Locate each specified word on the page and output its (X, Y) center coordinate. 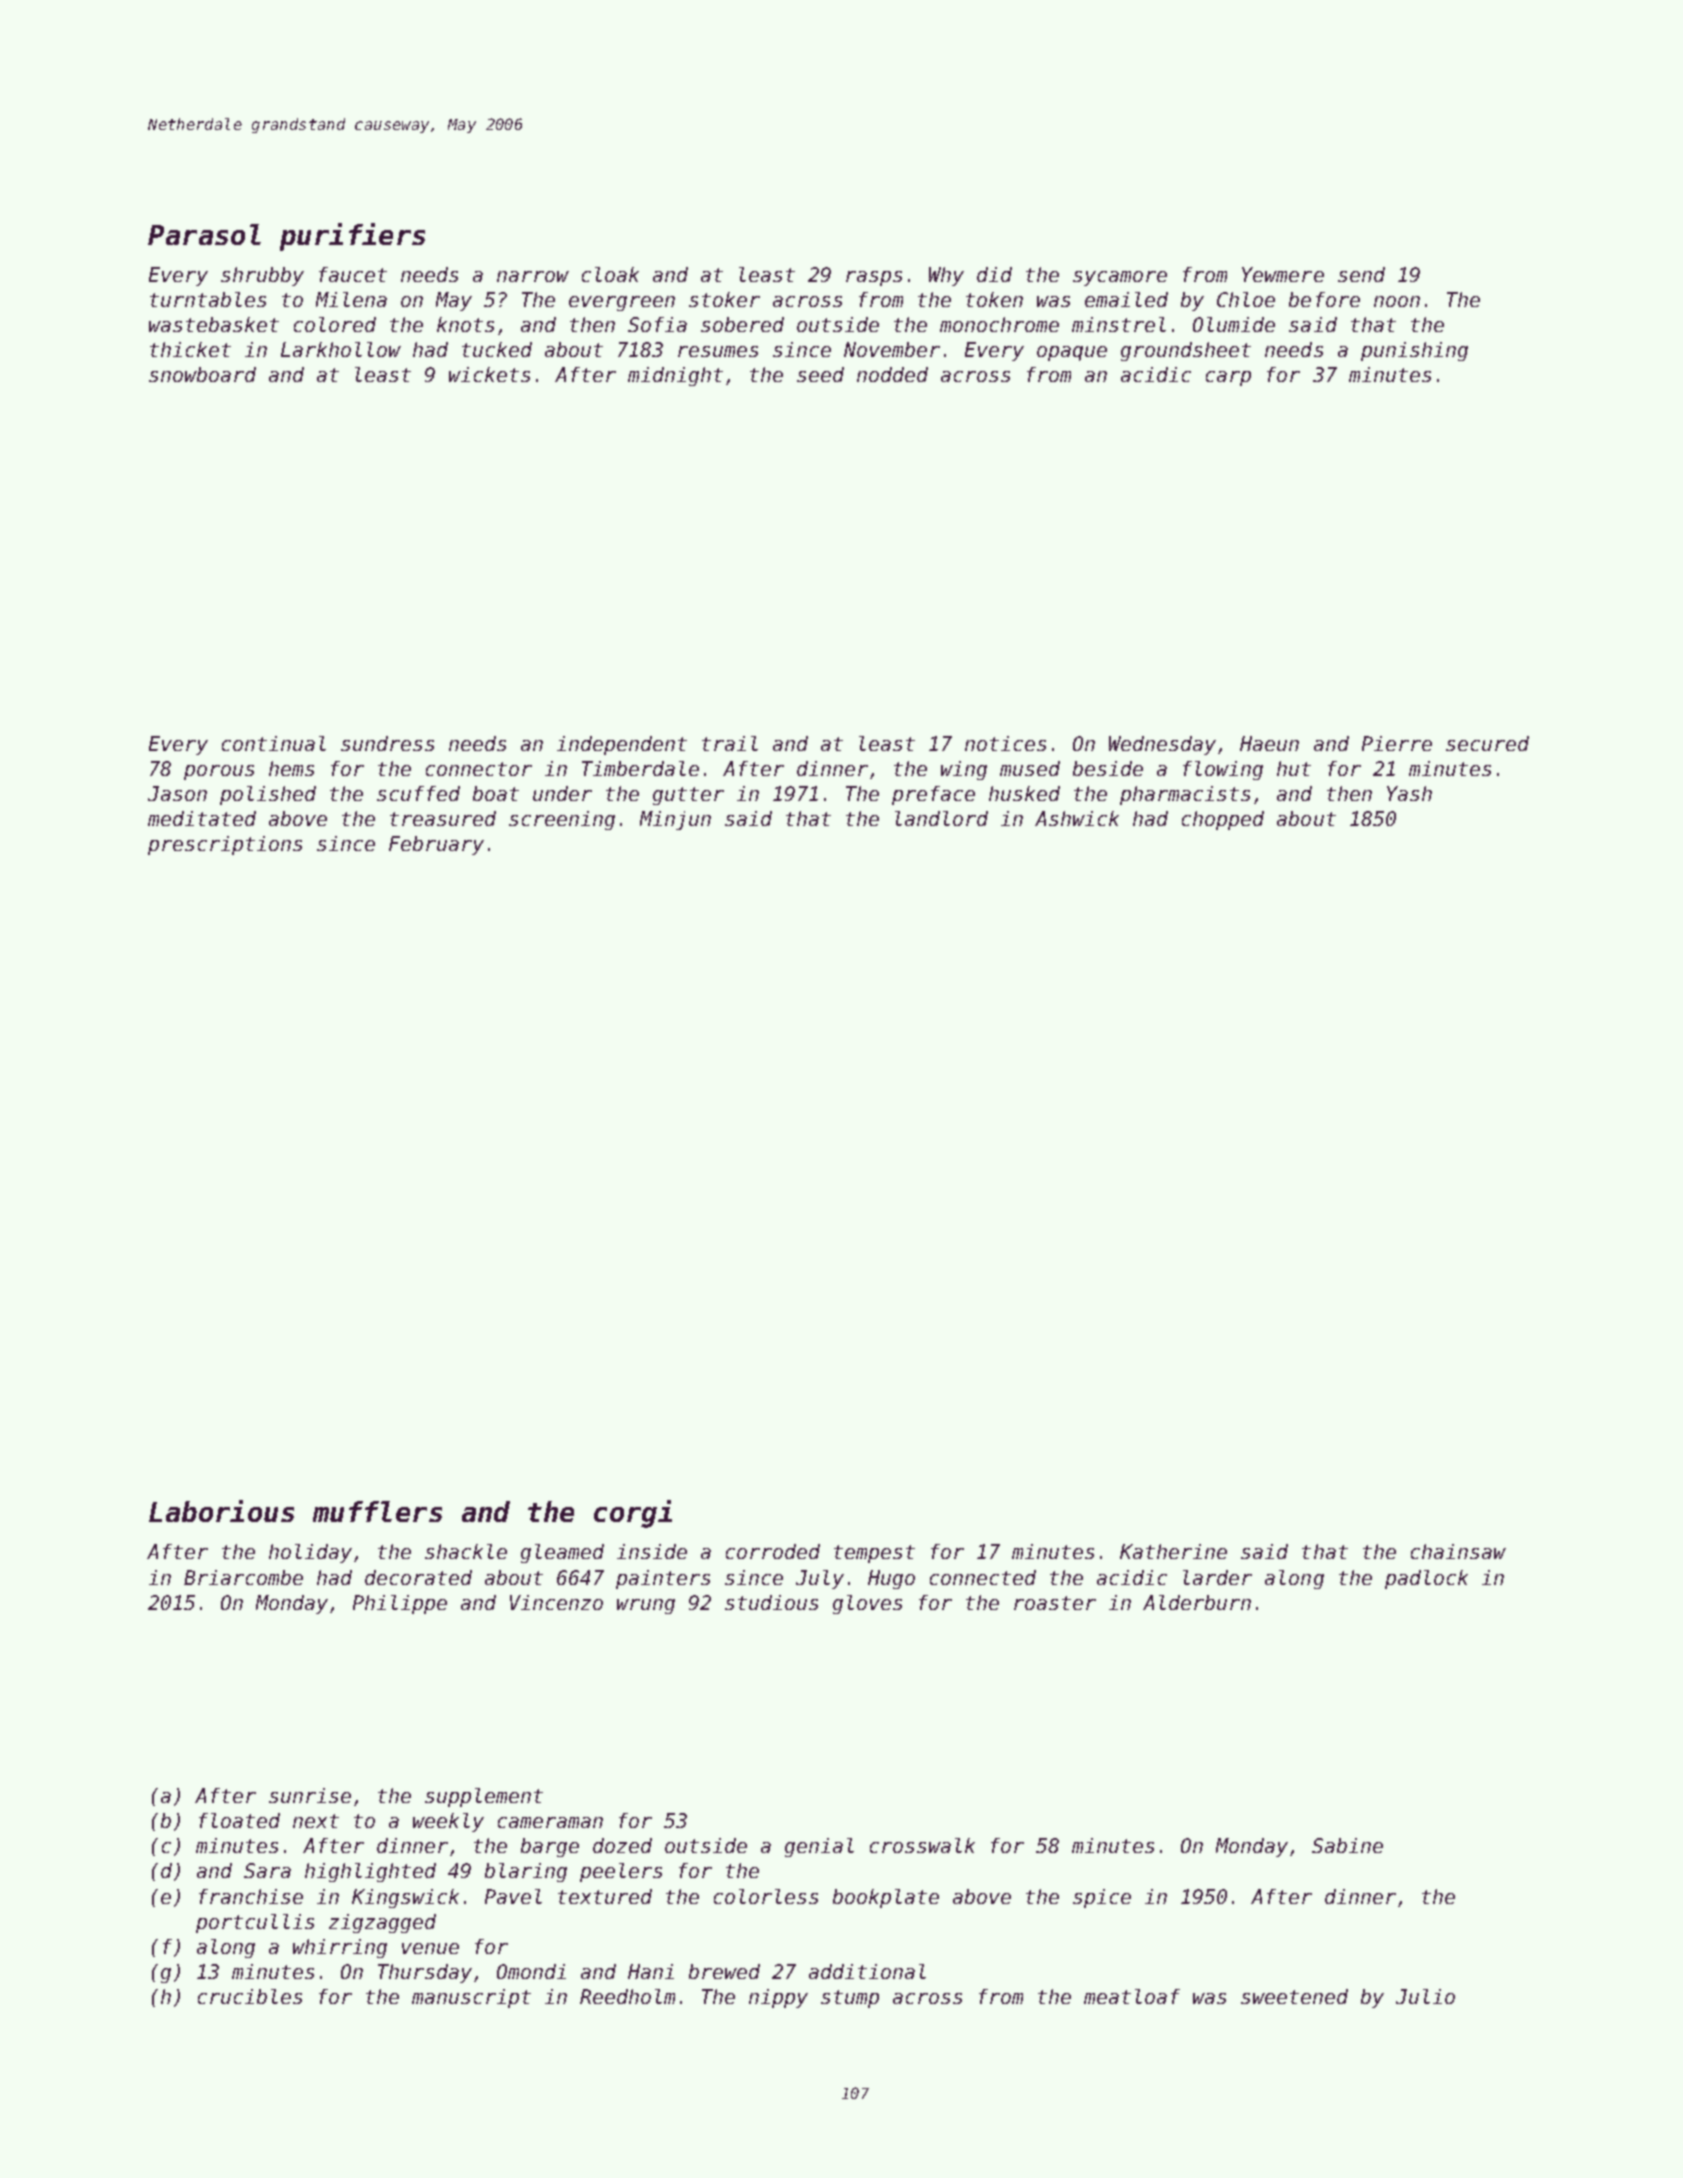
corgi (633, 1514)
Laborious (221, 1511)
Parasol (204, 234)
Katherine (1173, 1551)
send (1361, 274)
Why (946, 276)
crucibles (250, 1996)
